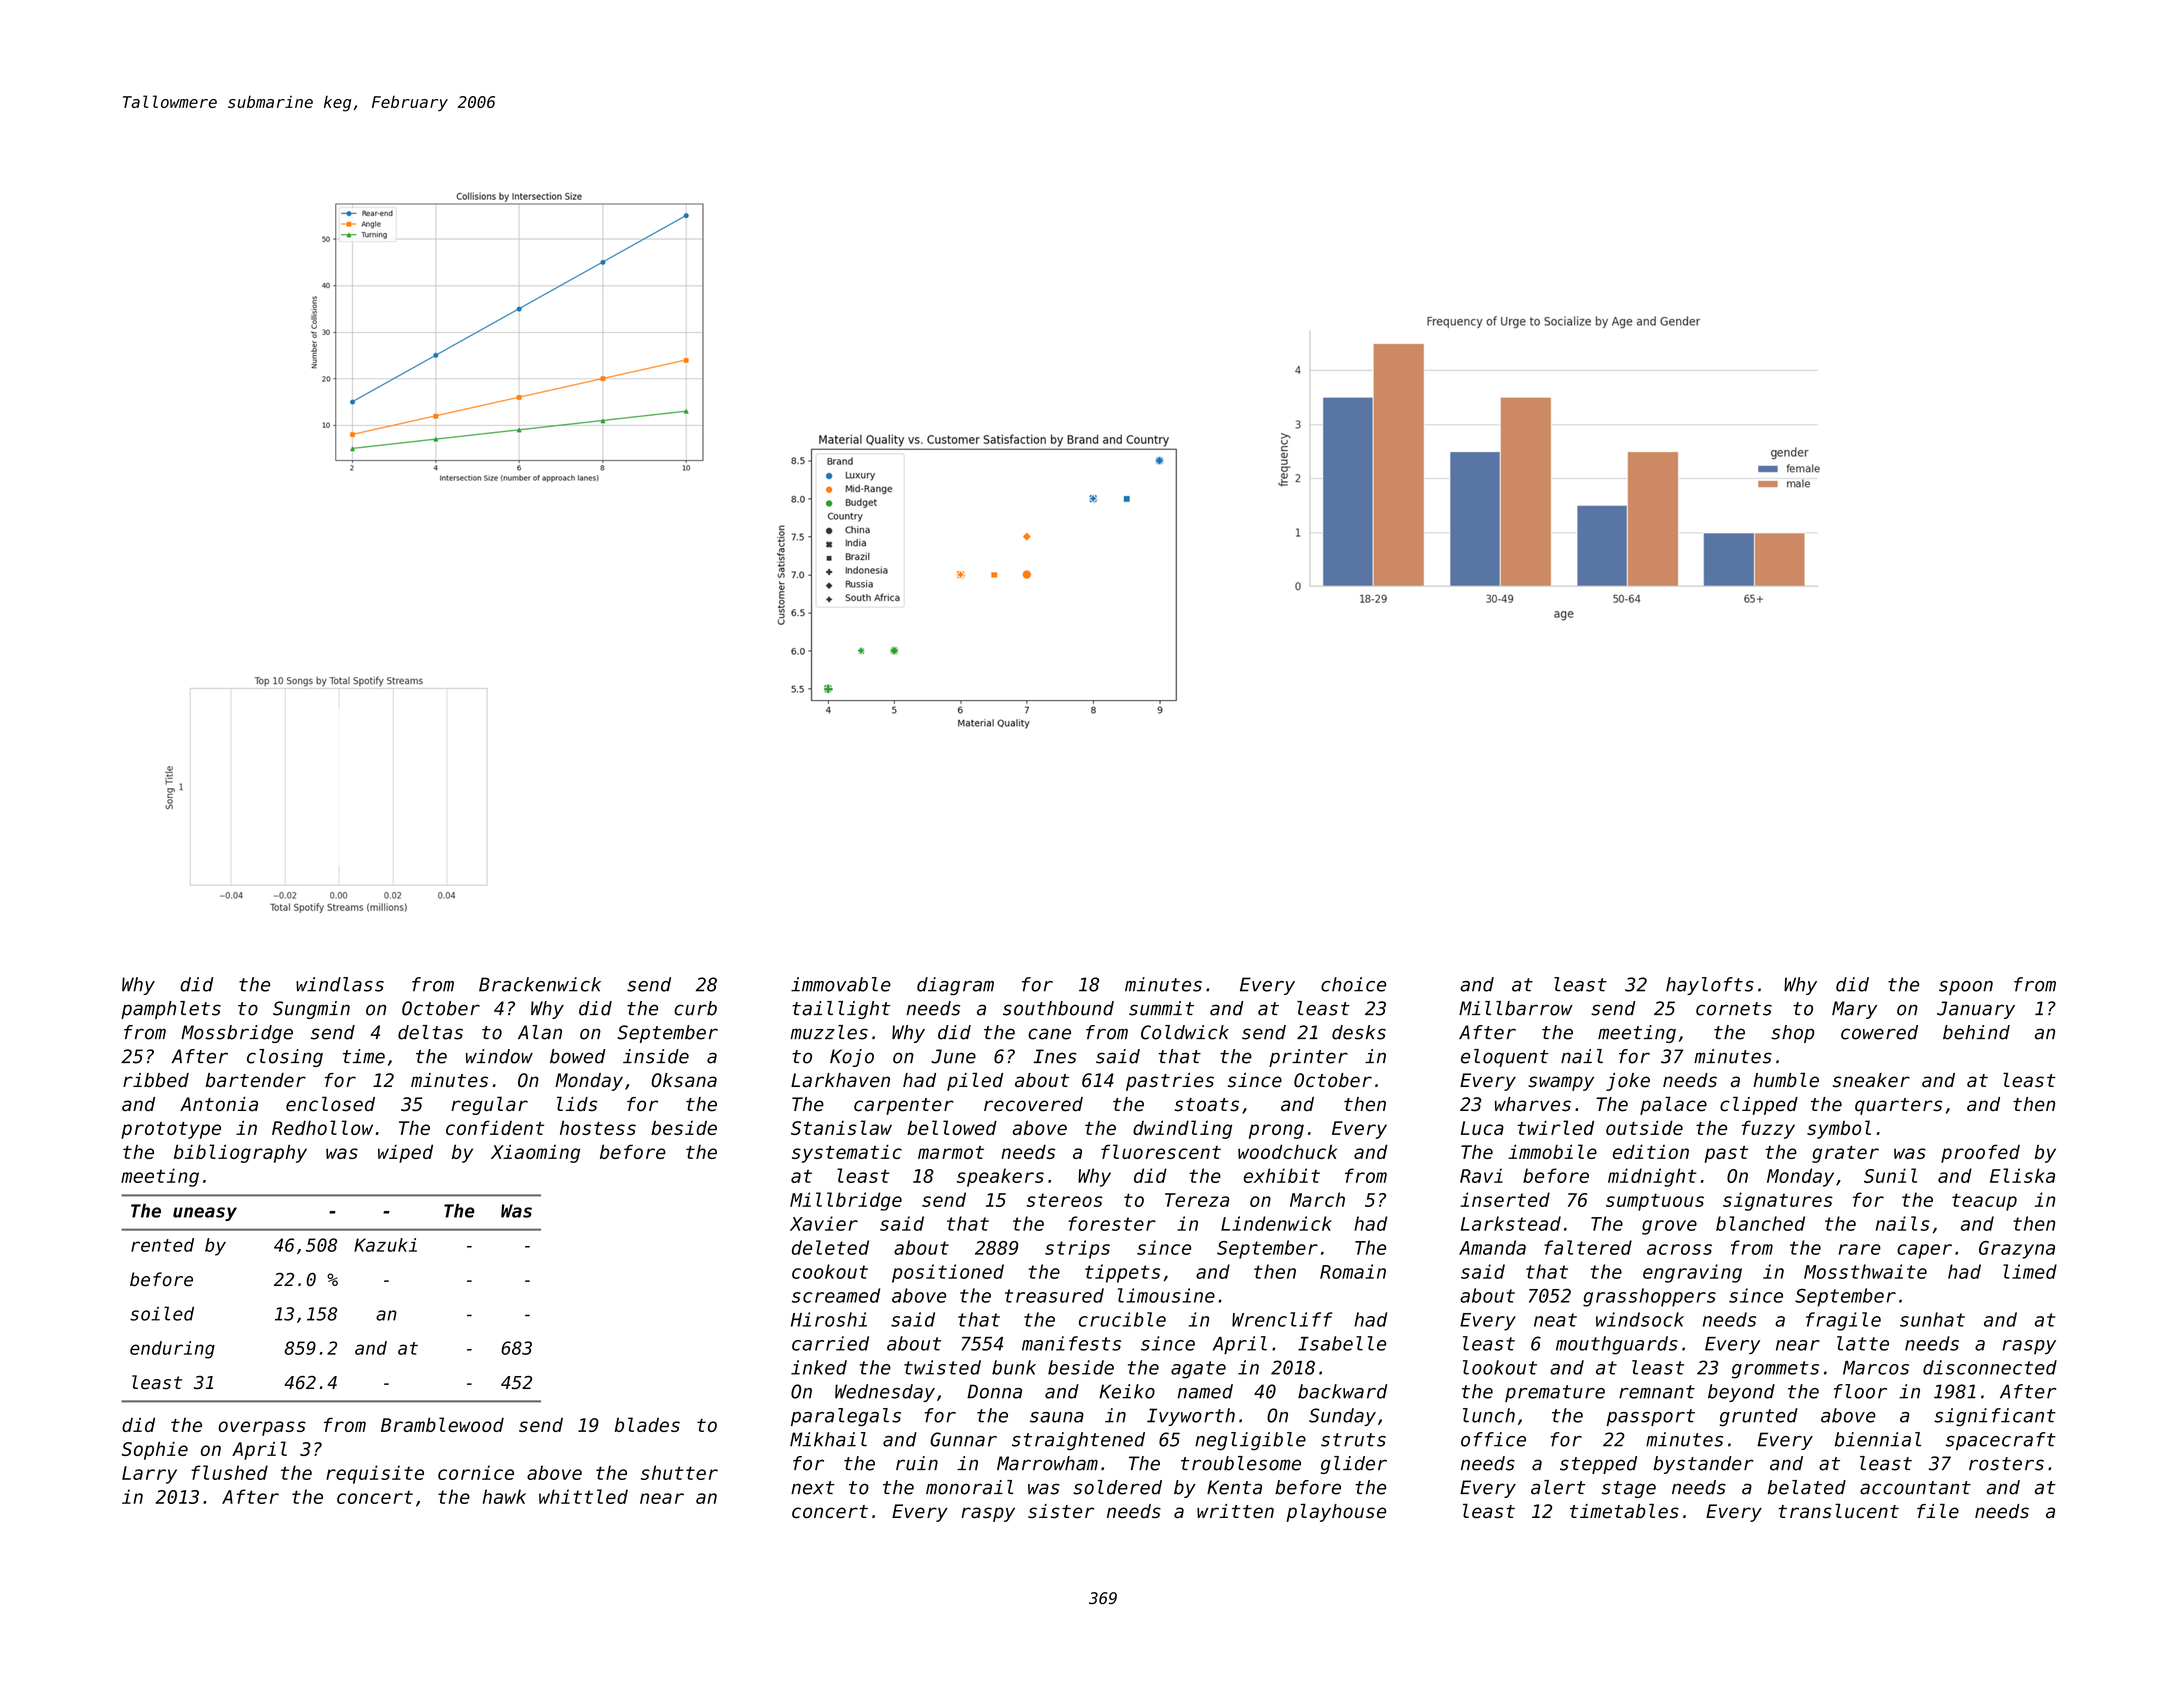 Image resolution: width=2178 pixels, height=1683 pixels. Describe the element at coordinates (442, 1424) in the page. I see `Bramblewood` at that location.
